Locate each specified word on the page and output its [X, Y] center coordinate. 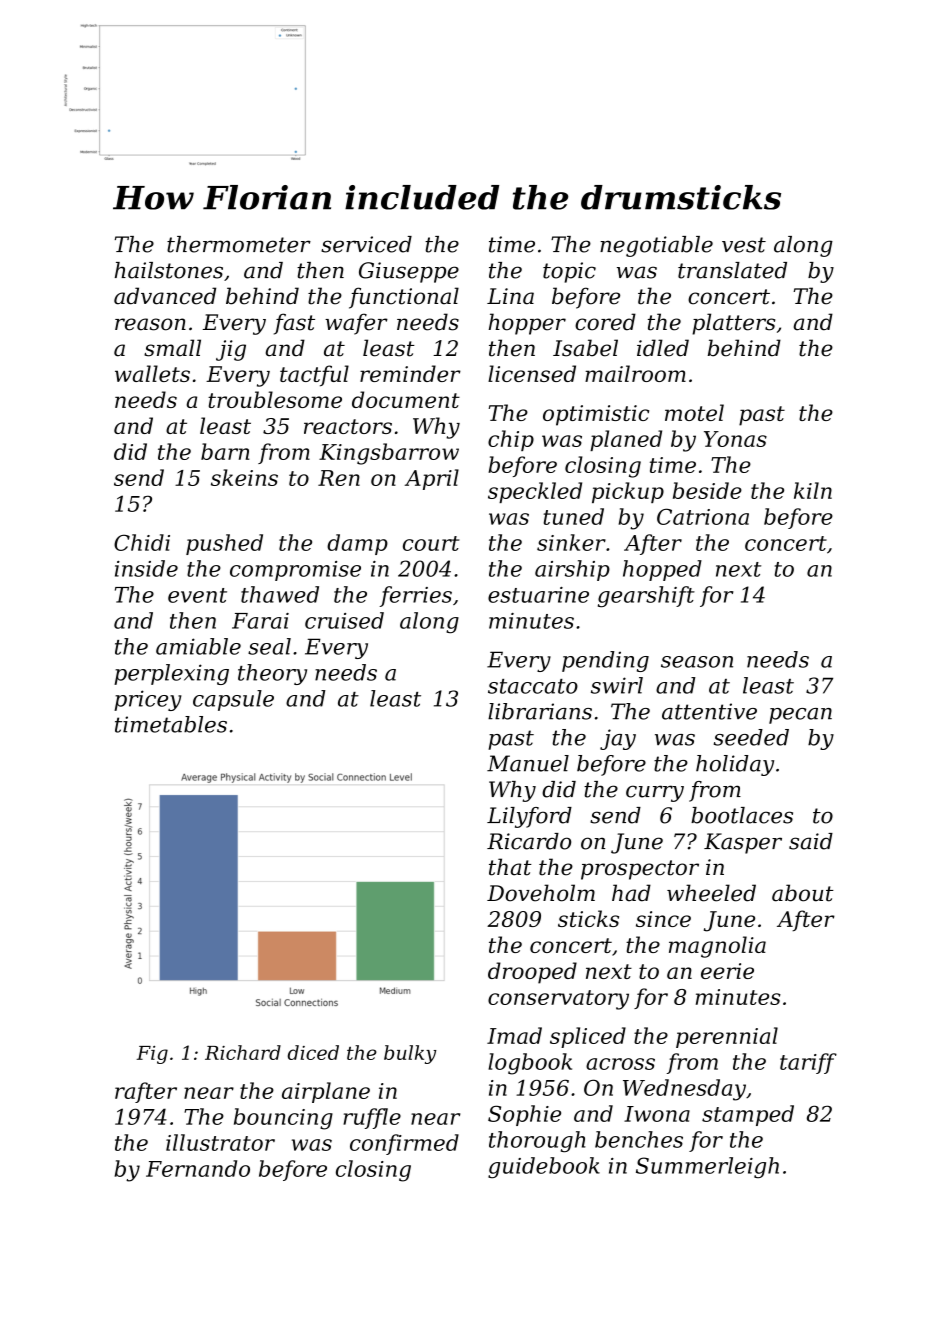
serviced [366, 244]
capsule [233, 700]
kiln [813, 490]
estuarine [538, 595]
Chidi [142, 542]
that [510, 867]
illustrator [220, 1142]
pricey [148, 700]
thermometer [239, 244]
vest [744, 245]
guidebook [544, 1167]
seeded [751, 737]
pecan [800, 716]
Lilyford [529, 817]
